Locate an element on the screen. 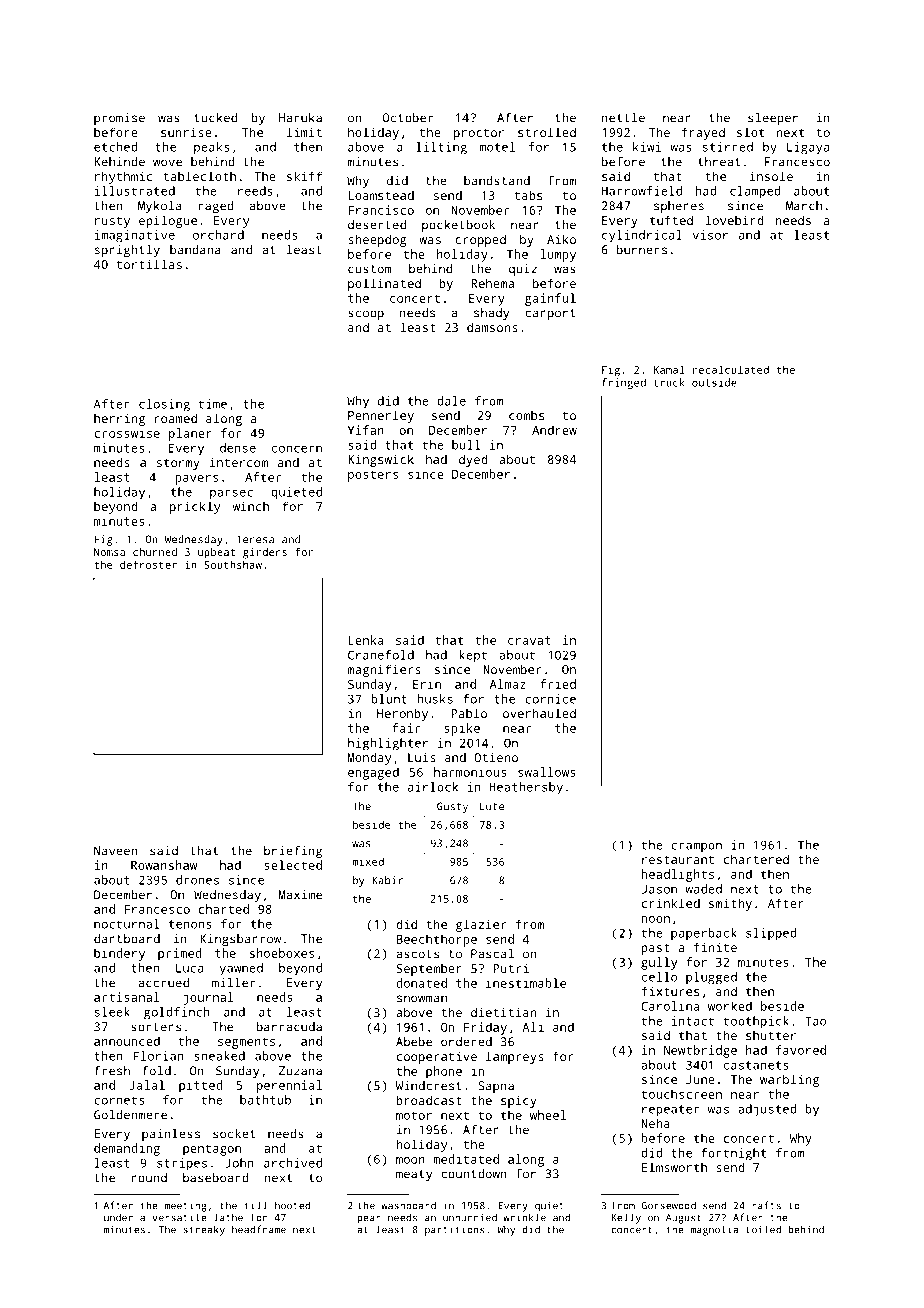 This screenshot has width=924, height=1308. Erin is located at coordinates (427, 684).
